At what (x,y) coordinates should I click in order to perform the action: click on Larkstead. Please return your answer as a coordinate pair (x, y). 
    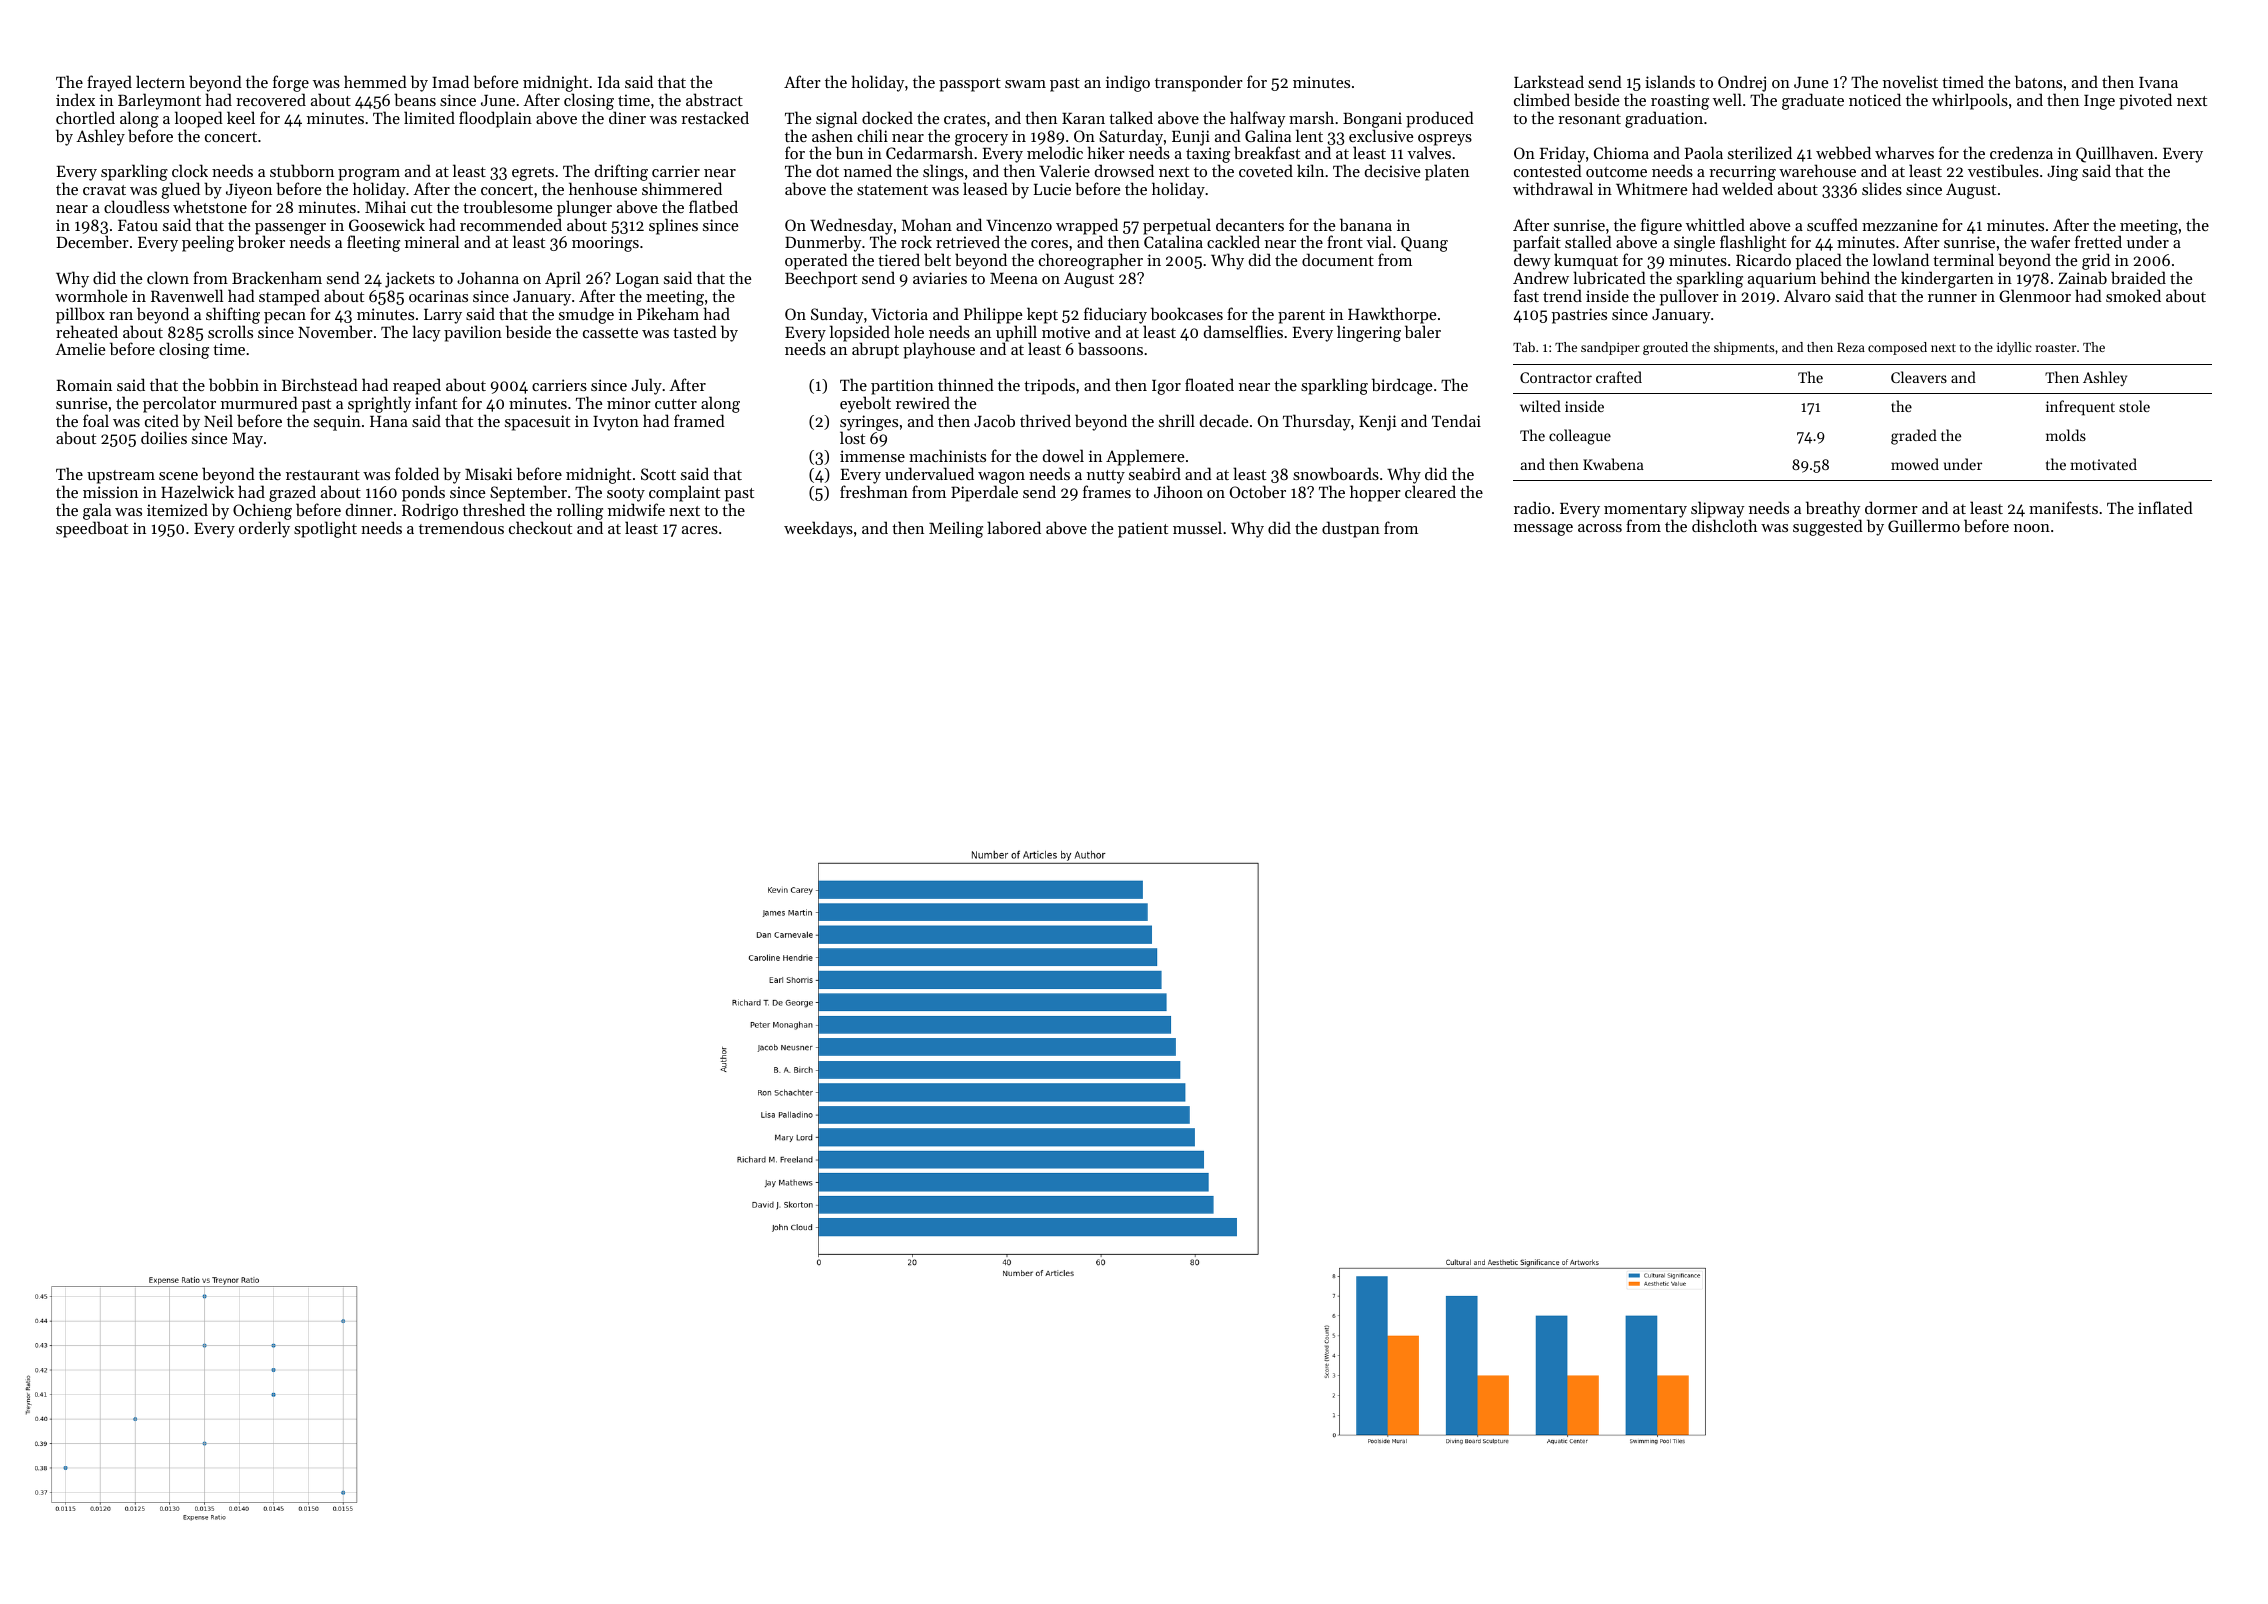
    Looking at the image, I should click on (1549, 81).
